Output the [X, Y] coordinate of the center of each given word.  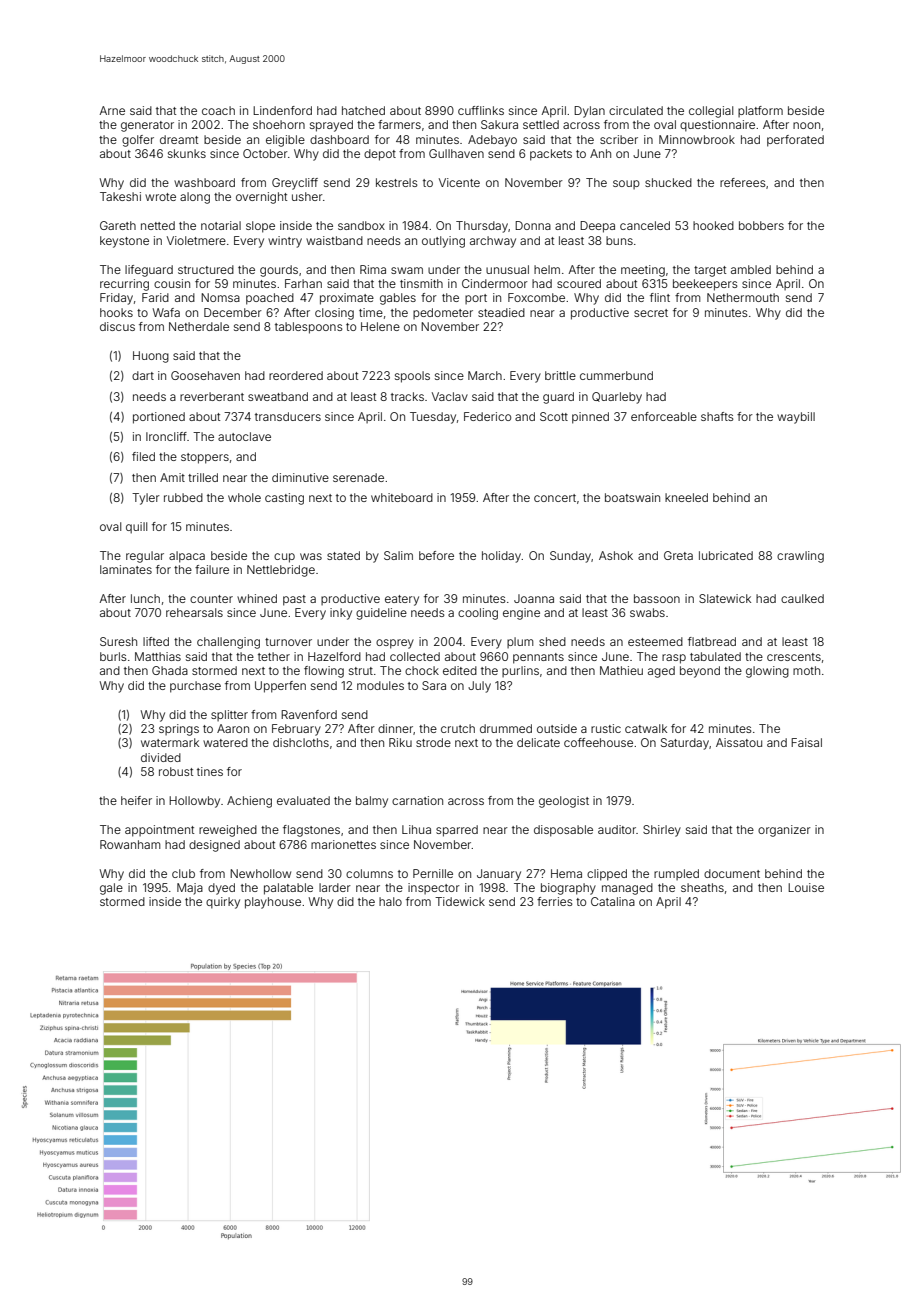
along [195, 198]
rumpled [676, 874]
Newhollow [260, 873]
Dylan [589, 112]
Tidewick [460, 901]
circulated [636, 110]
